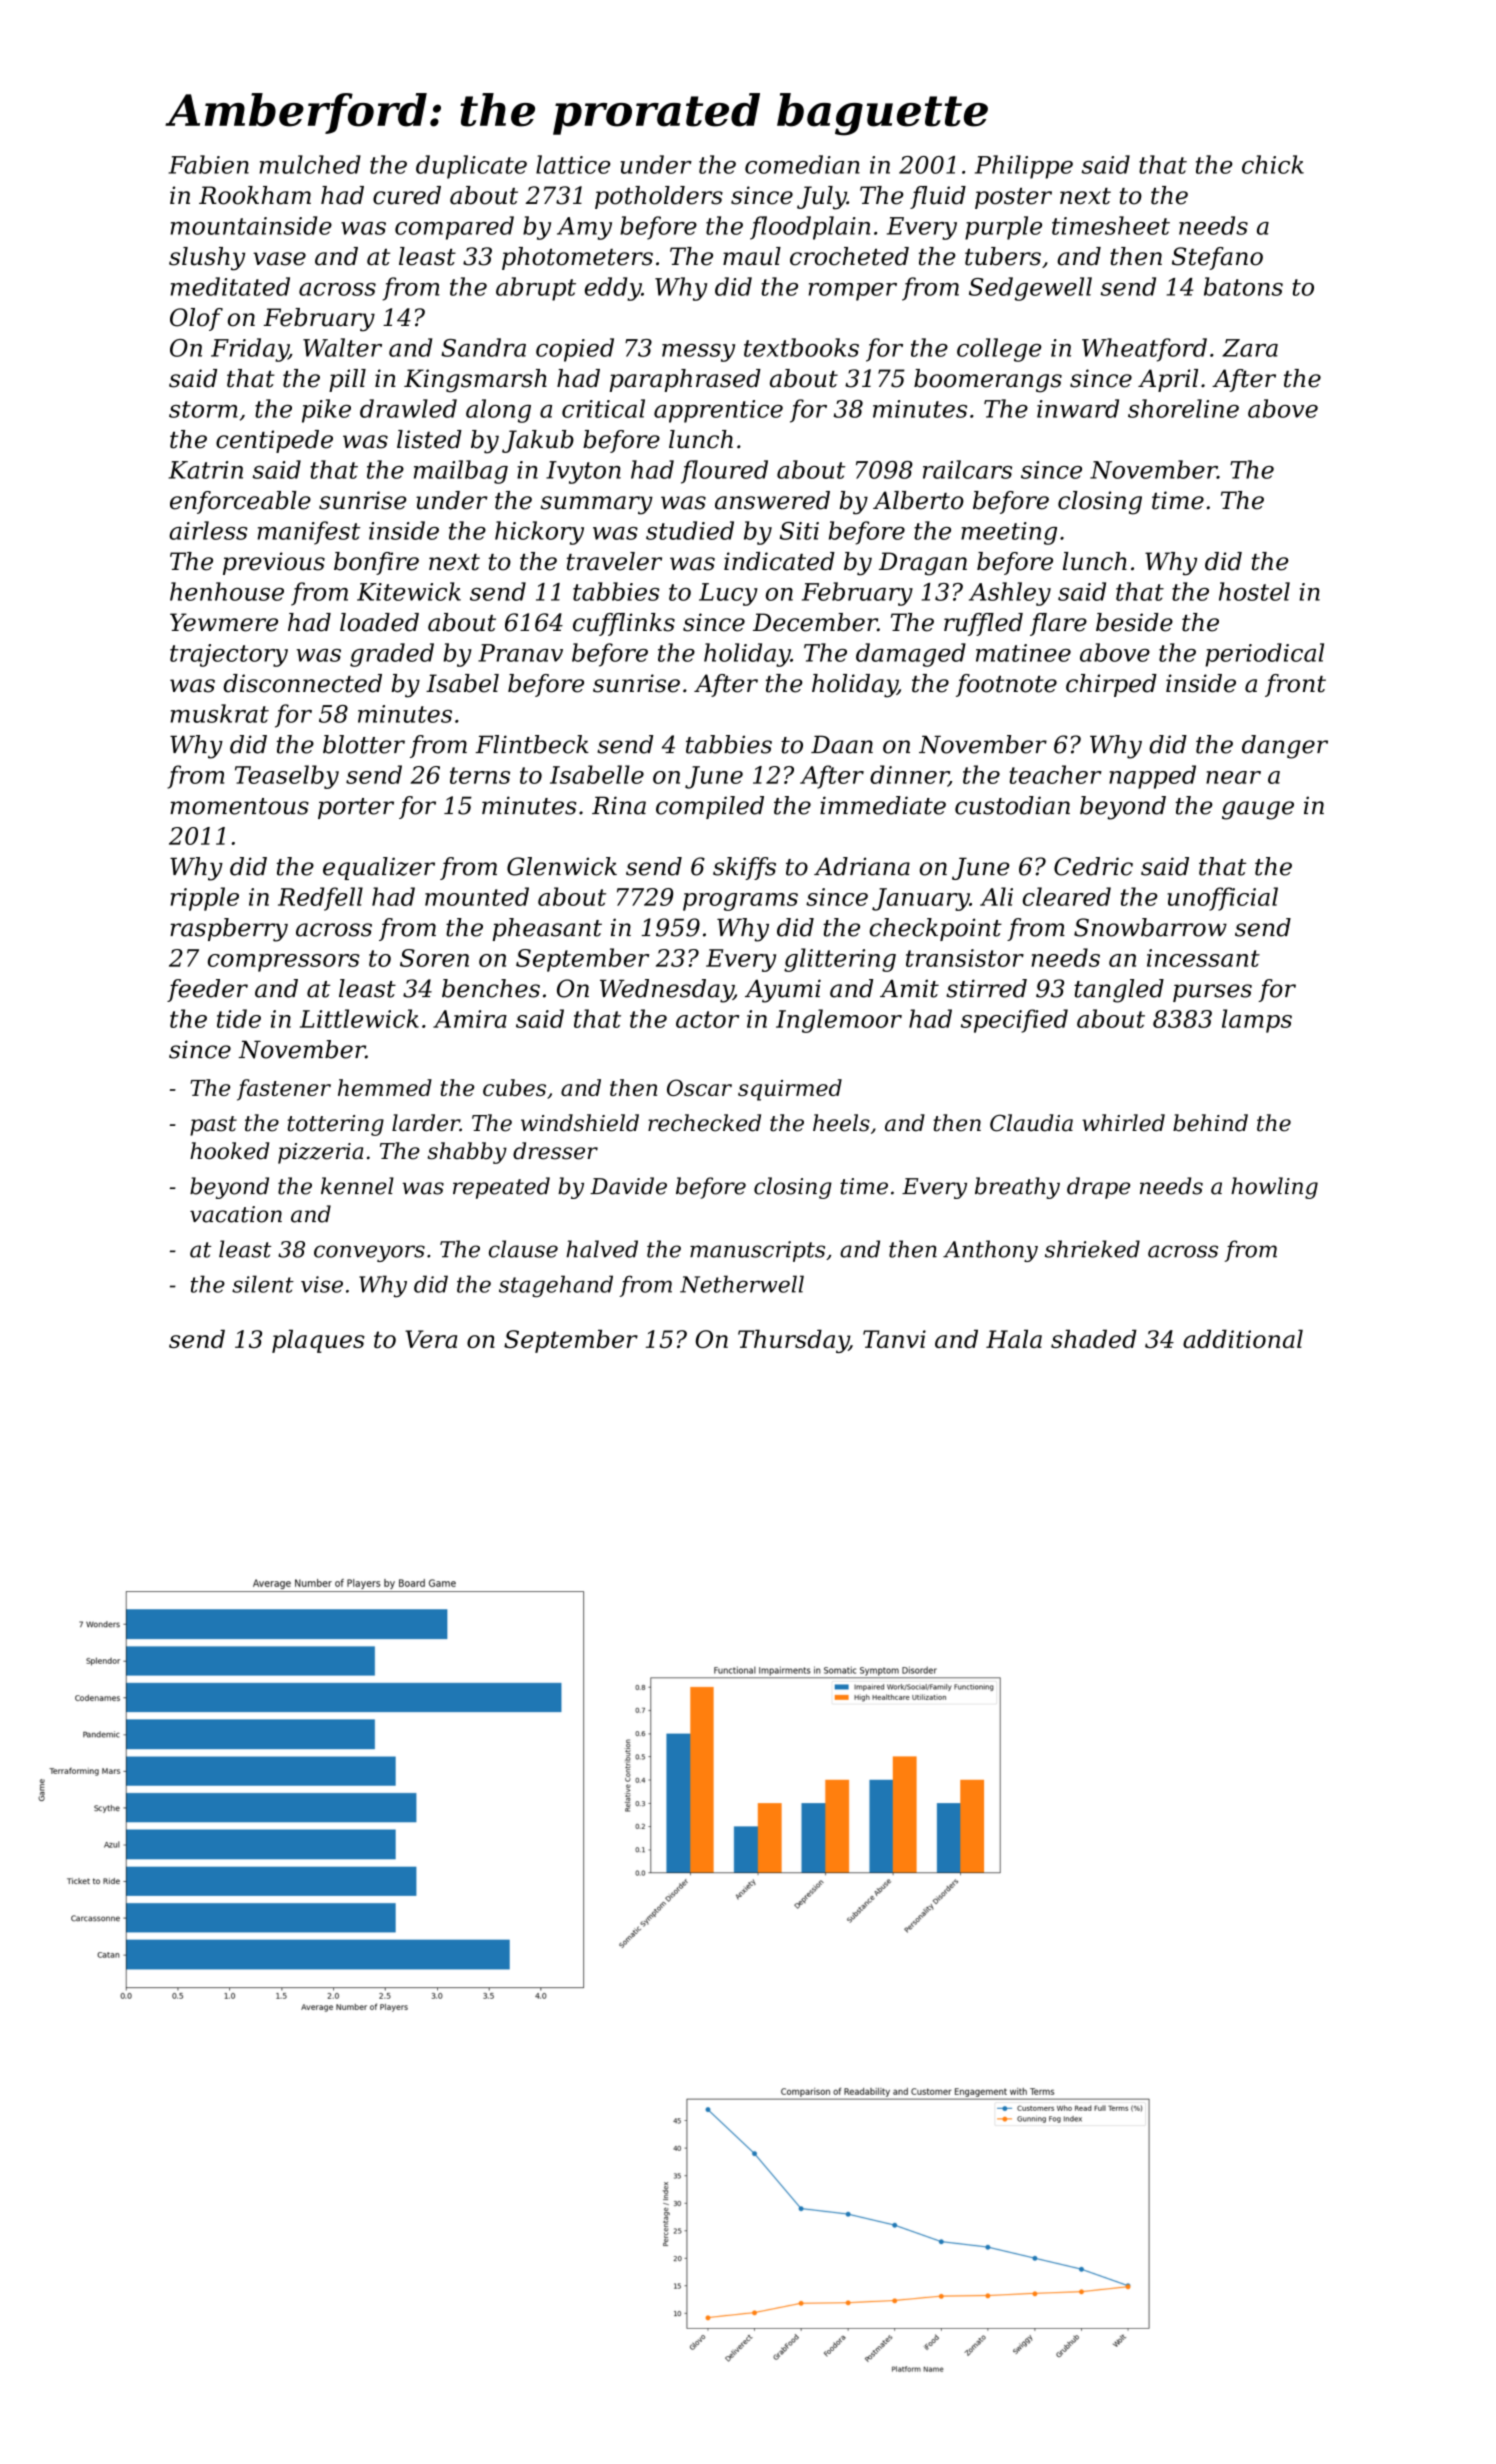 The height and width of the screenshot is (2464, 1496). What do you see at coordinates (284, 963) in the screenshot?
I see `compressors` at bounding box center [284, 963].
